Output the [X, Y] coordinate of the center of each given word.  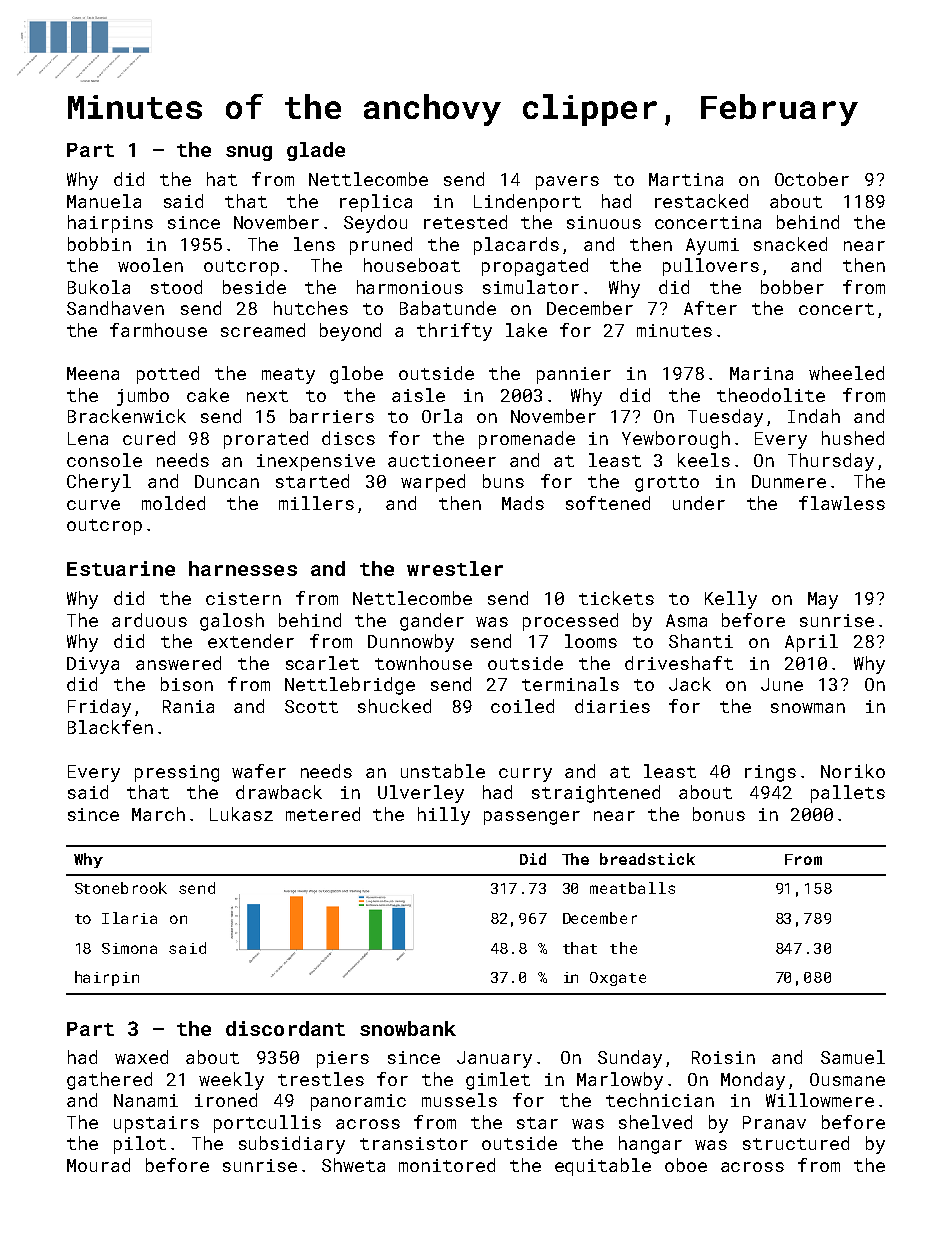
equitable [603, 1167]
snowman [808, 708]
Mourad [98, 1165]
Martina [686, 179]
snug [249, 153]
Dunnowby [411, 643]
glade [316, 151]
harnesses [243, 568]
